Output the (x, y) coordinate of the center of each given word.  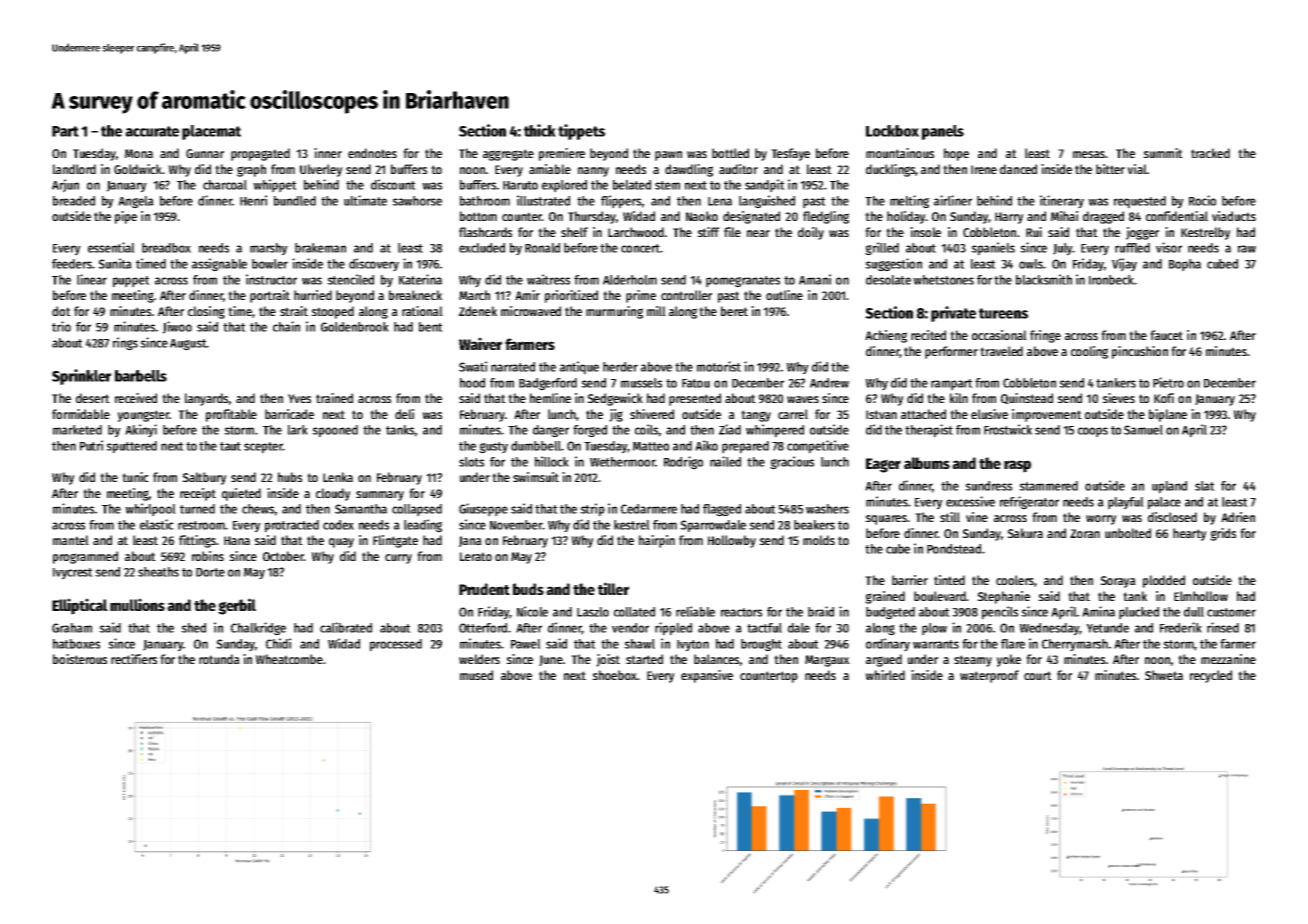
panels (943, 132)
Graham (72, 628)
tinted (949, 580)
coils (646, 429)
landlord (74, 169)
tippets (581, 132)
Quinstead (1027, 399)
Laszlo (593, 612)
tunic (135, 477)
